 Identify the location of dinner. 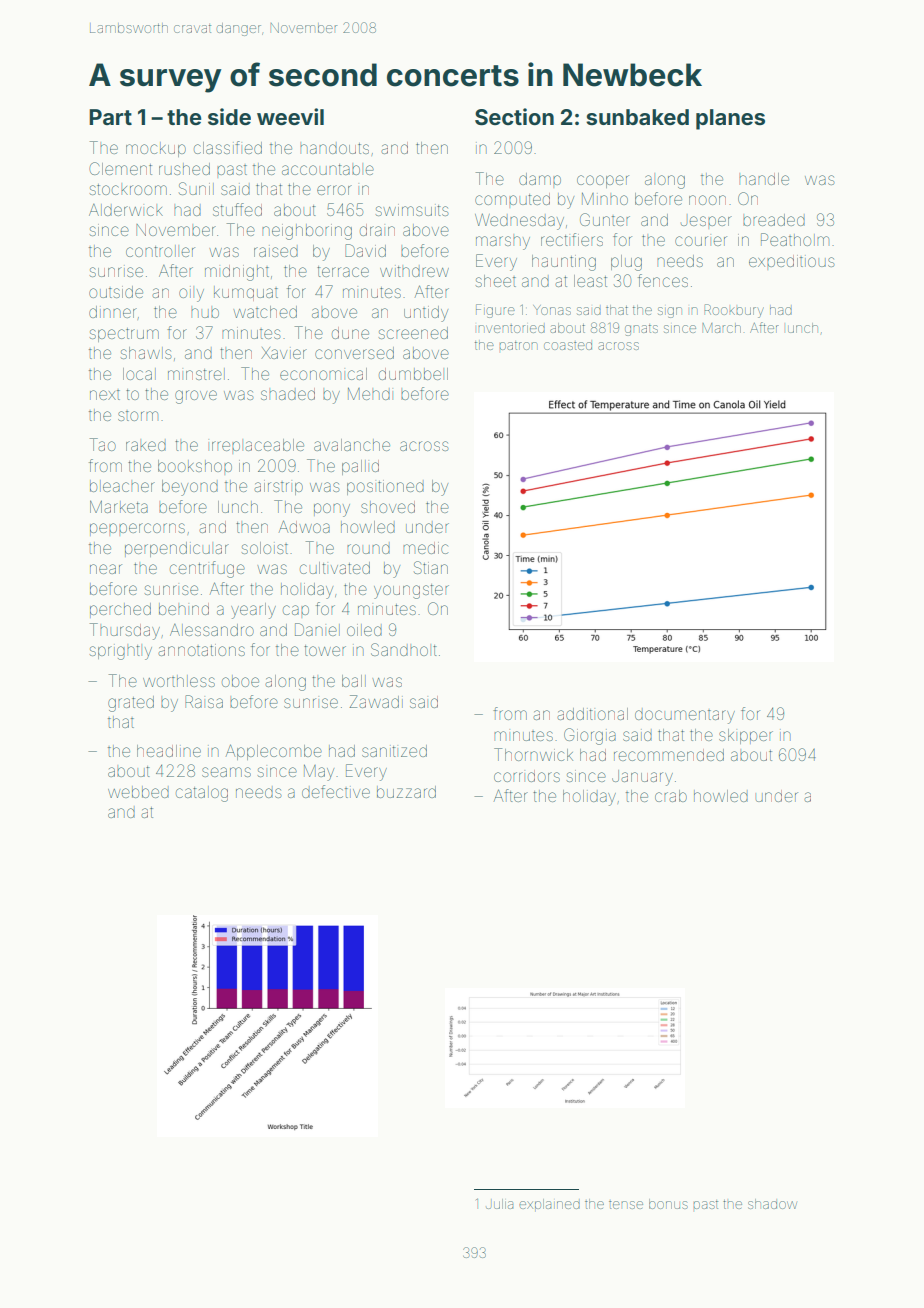
(113, 312).
